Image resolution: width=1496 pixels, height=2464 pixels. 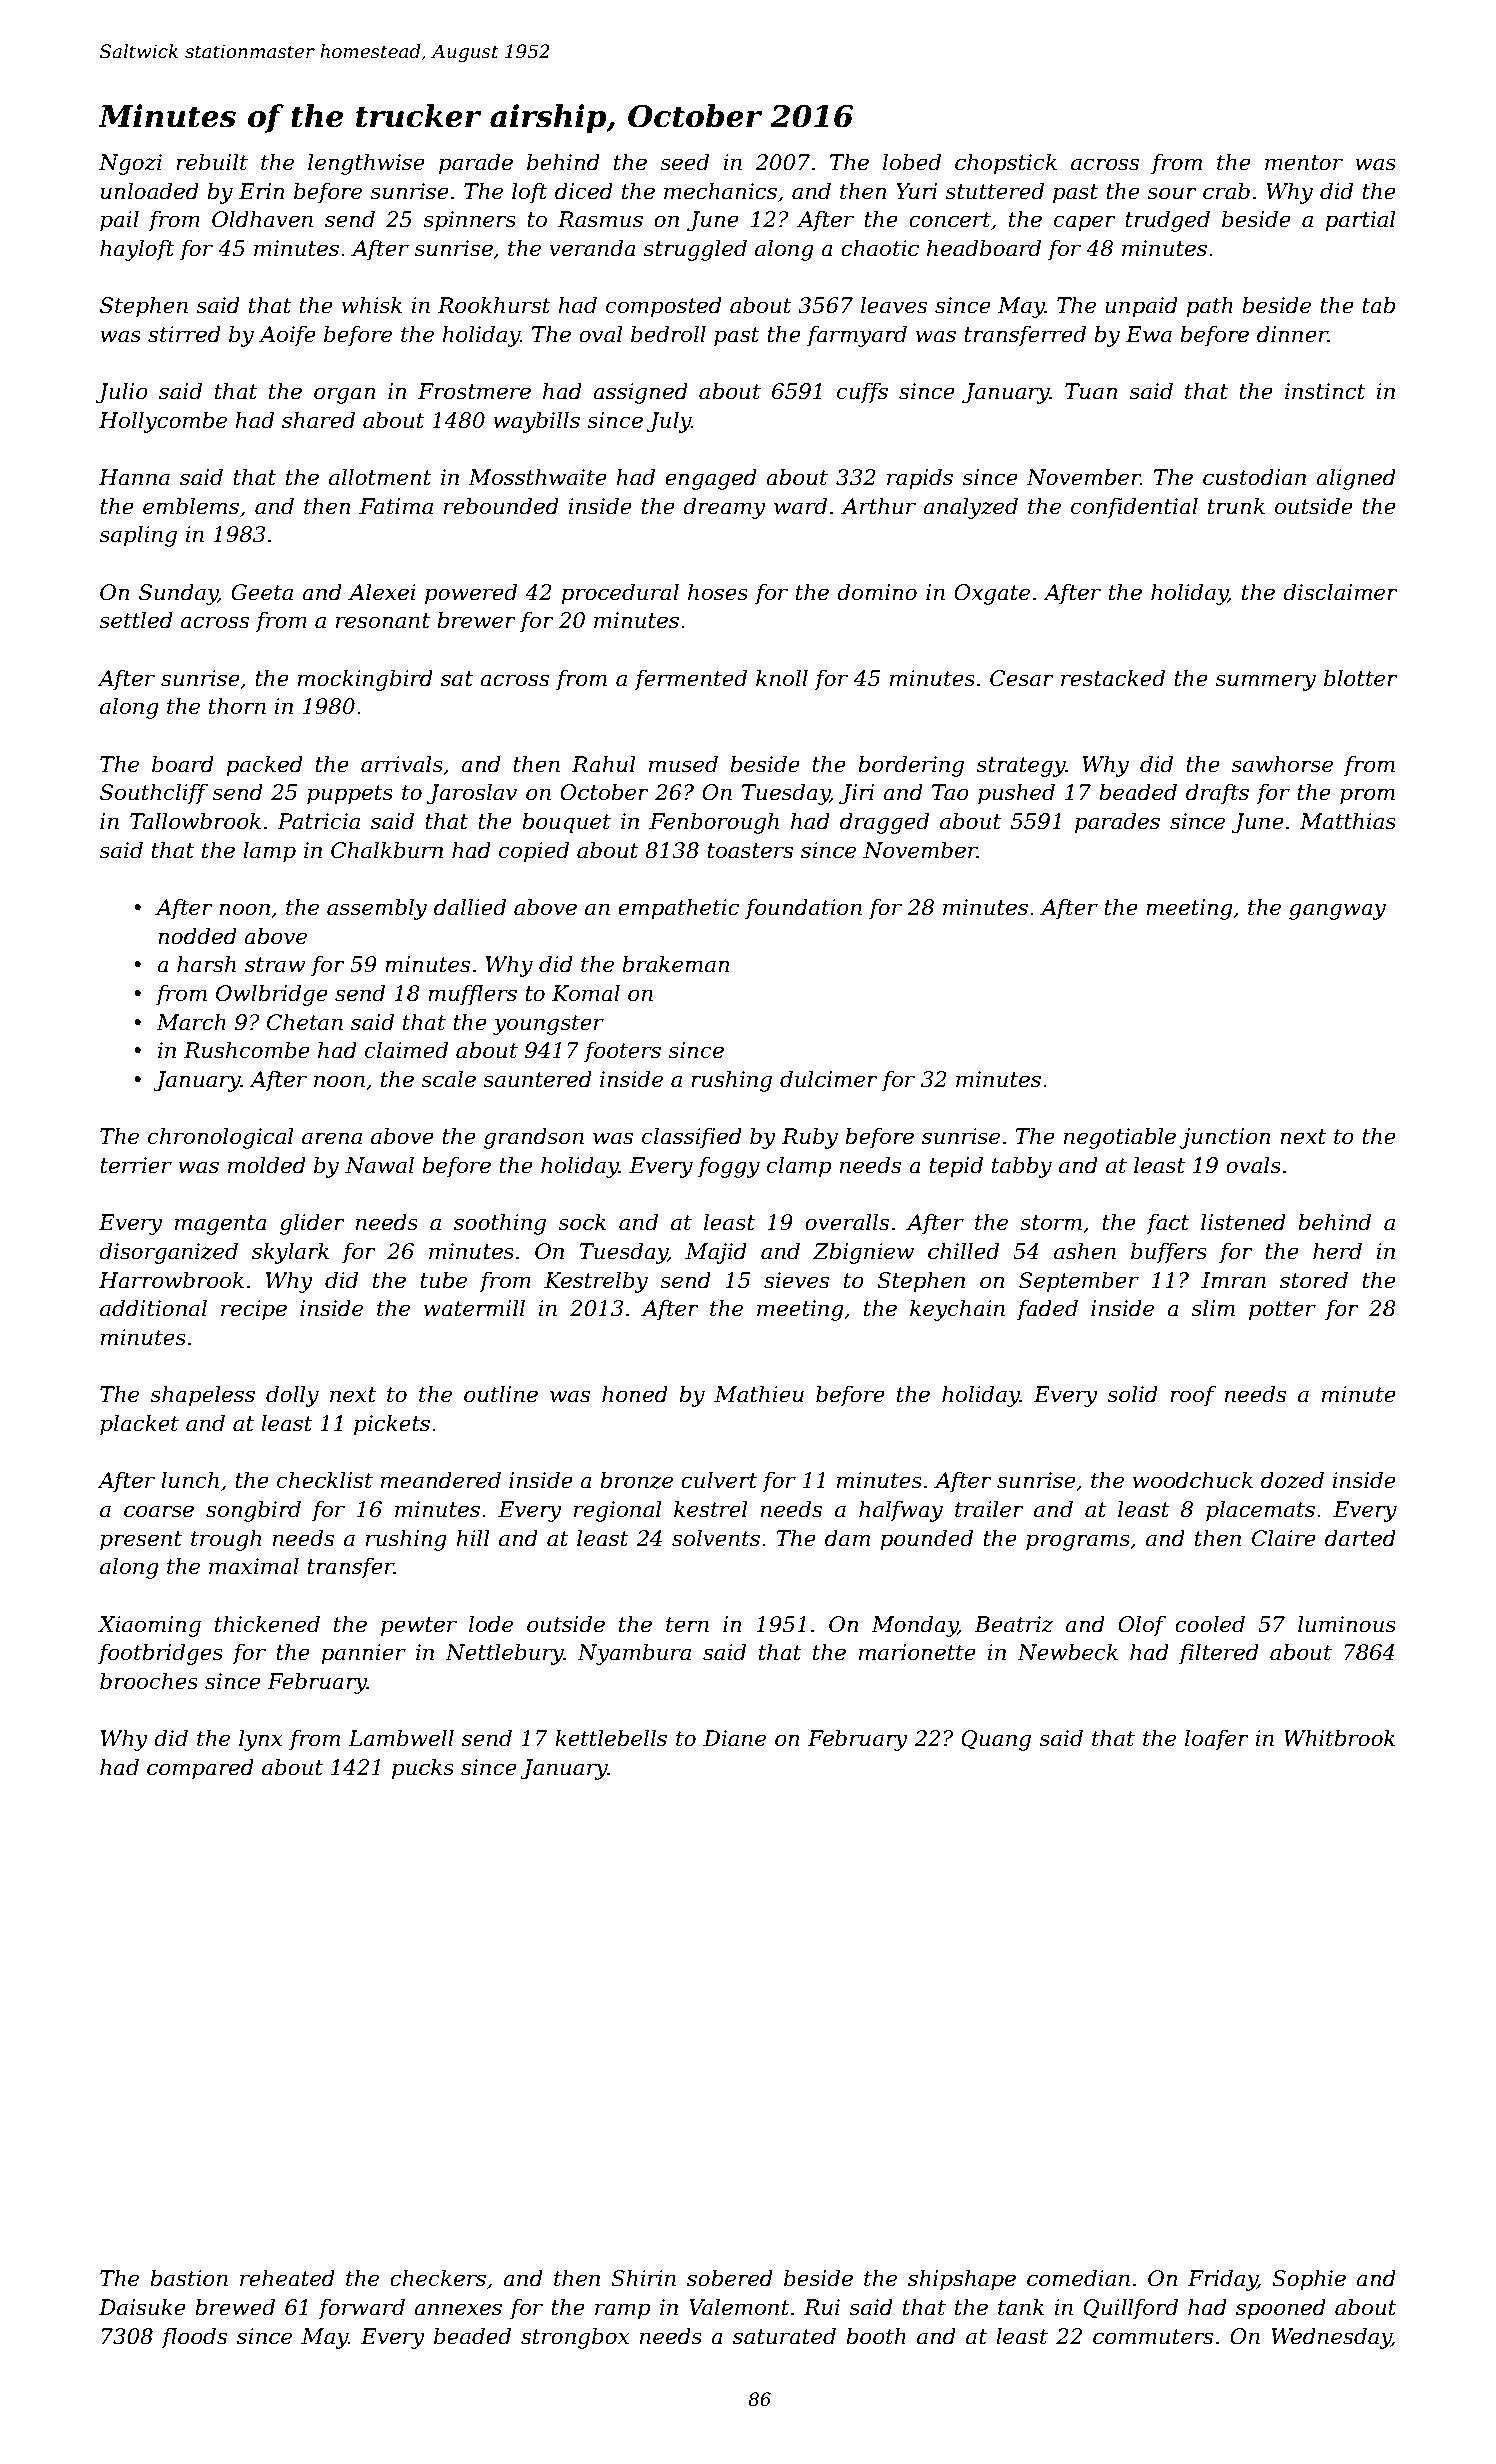 What do you see at coordinates (822, 2307) in the image?
I see `Rui` at bounding box center [822, 2307].
